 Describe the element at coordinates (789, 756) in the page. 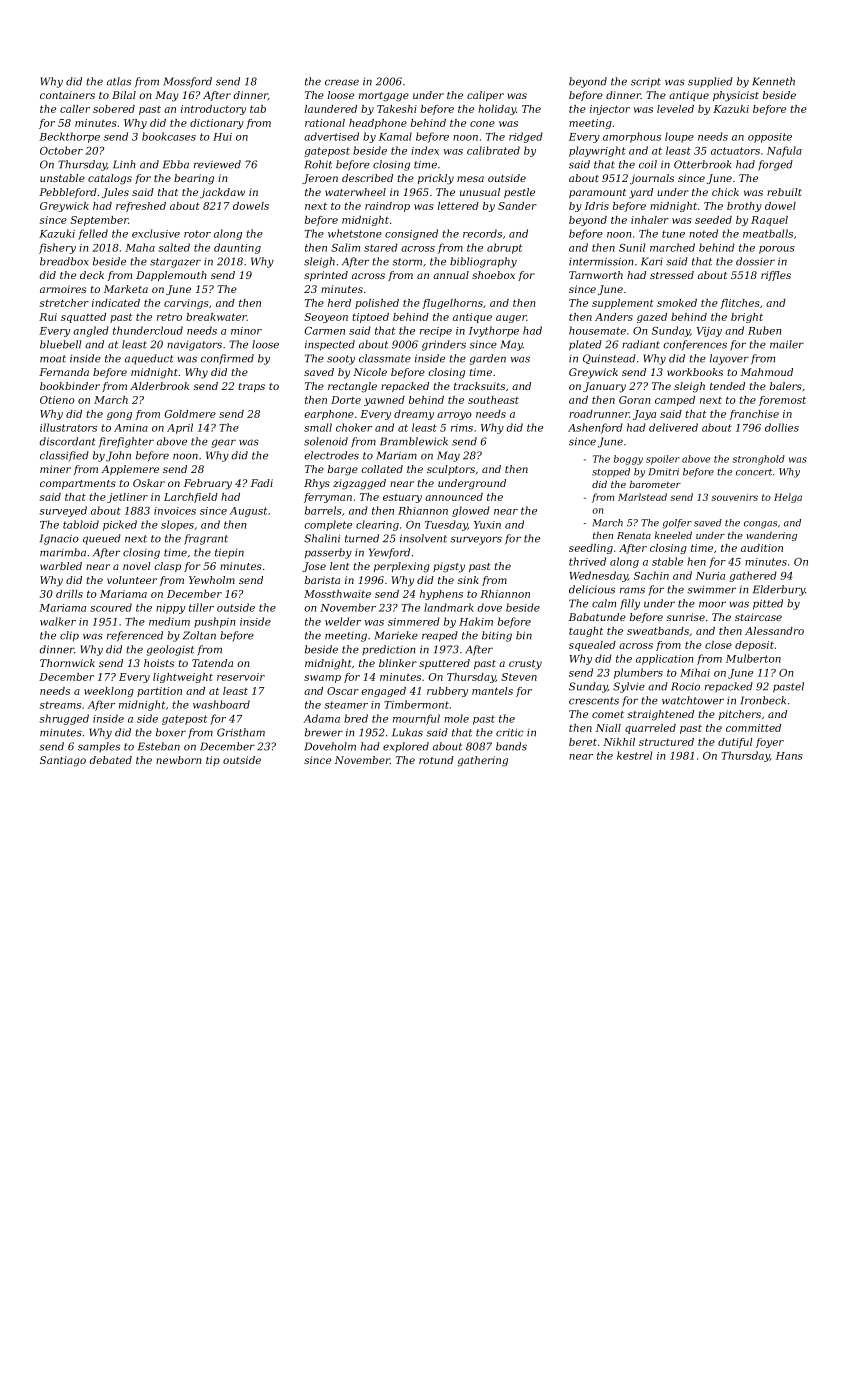

I see `Hans` at that location.
